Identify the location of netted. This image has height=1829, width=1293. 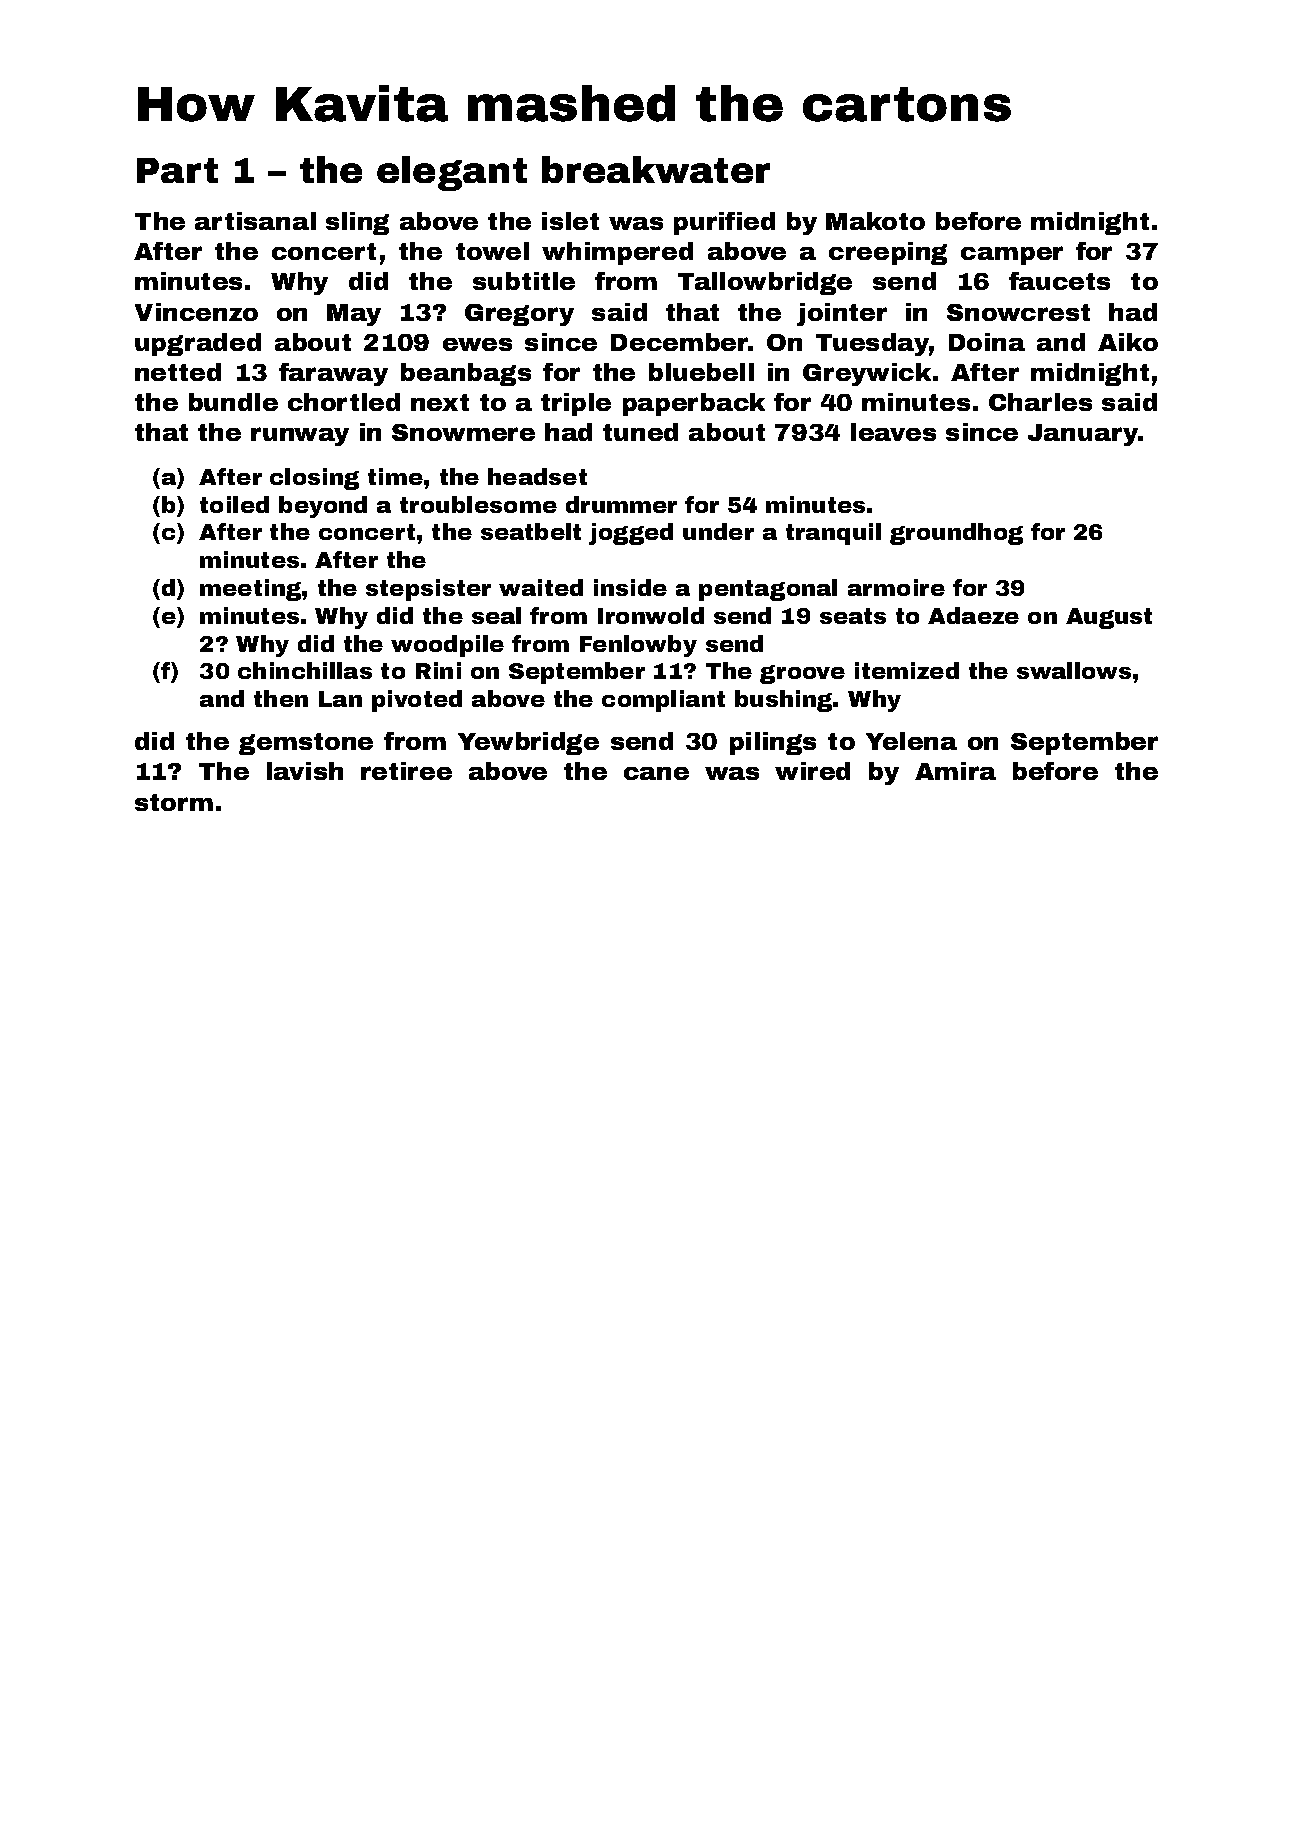
(178, 372).
